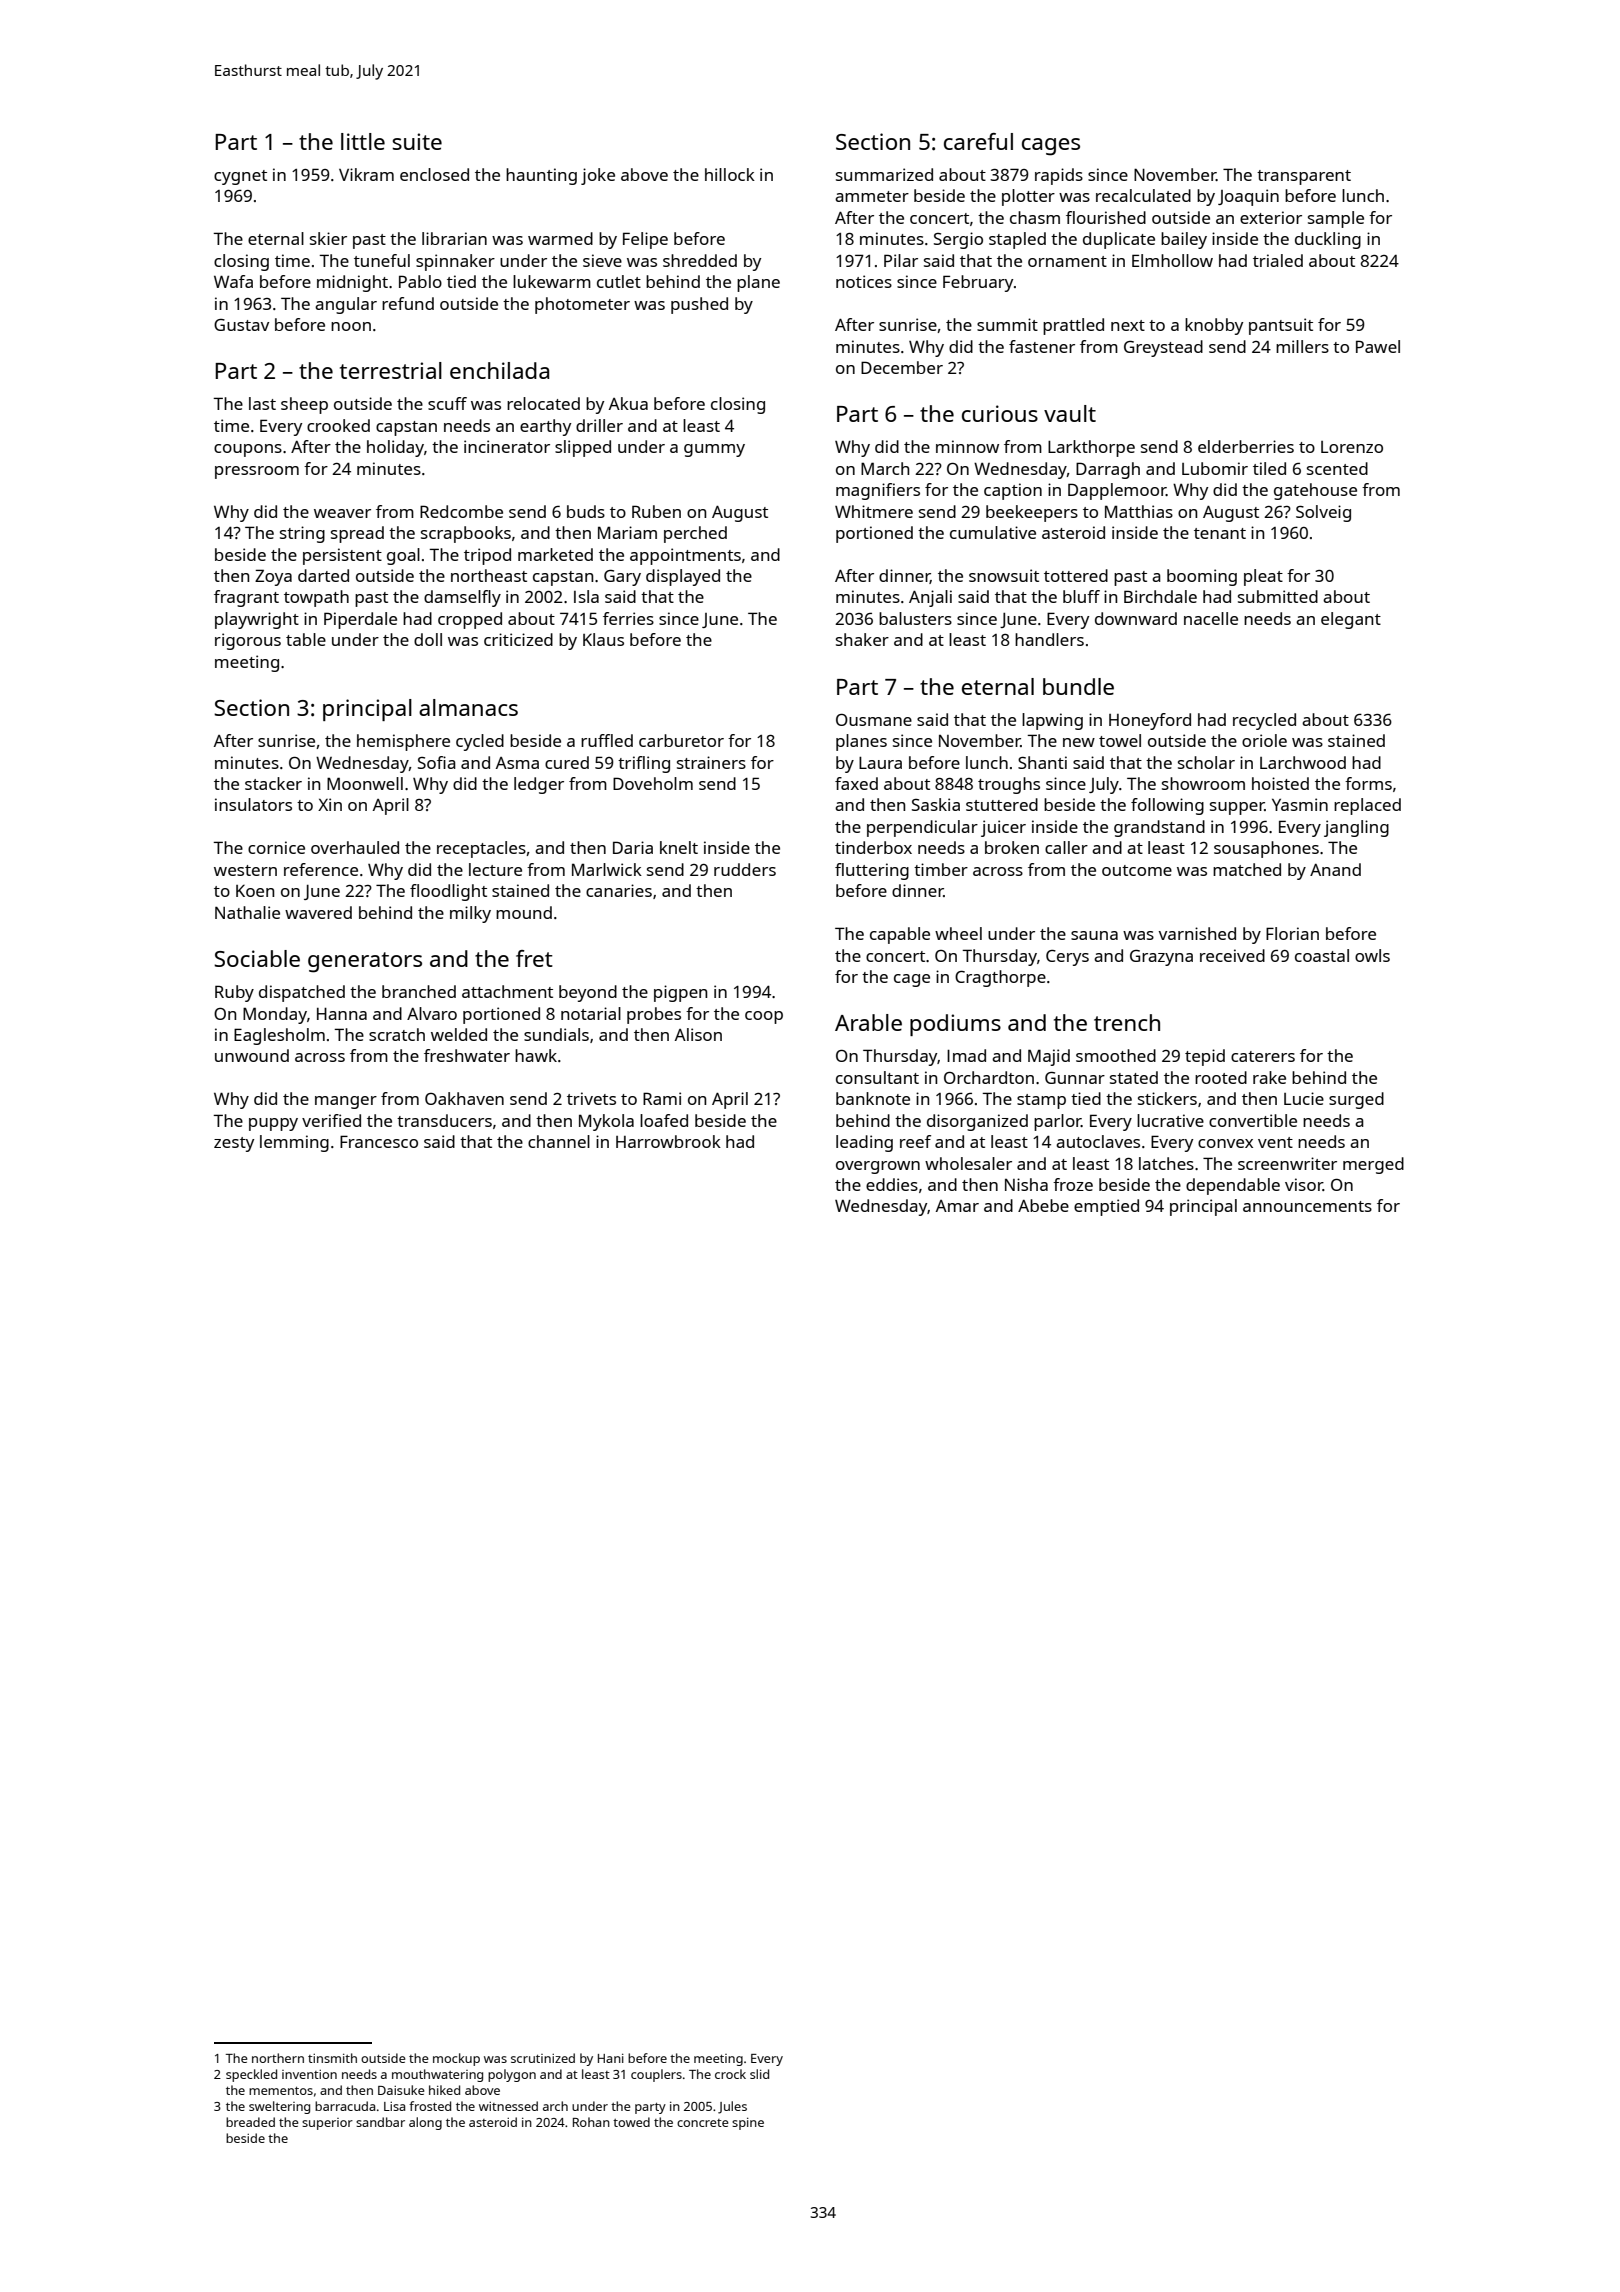  I want to click on podiums, so click(955, 1025).
